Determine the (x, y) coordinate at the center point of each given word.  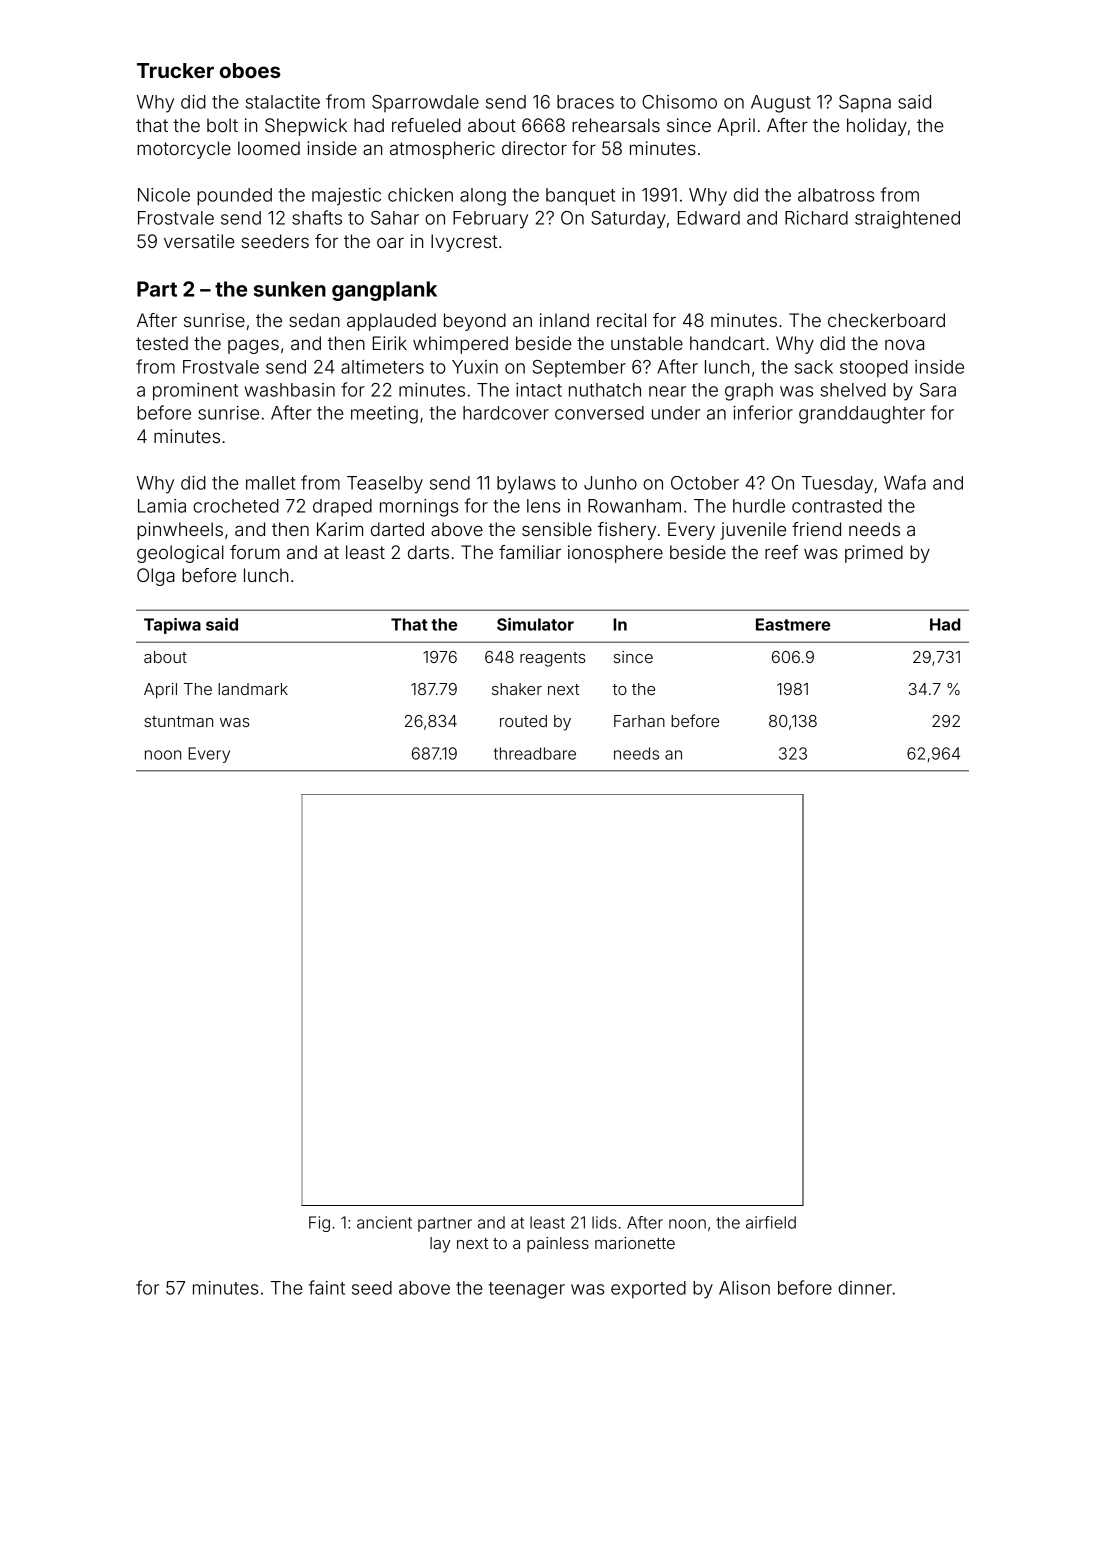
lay (440, 1245)
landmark (253, 689)
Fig (319, 1224)
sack (814, 367)
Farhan (639, 721)
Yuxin (475, 367)
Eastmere (793, 624)
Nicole (164, 195)
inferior (763, 412)
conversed (599, 413)
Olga (156, 577)
